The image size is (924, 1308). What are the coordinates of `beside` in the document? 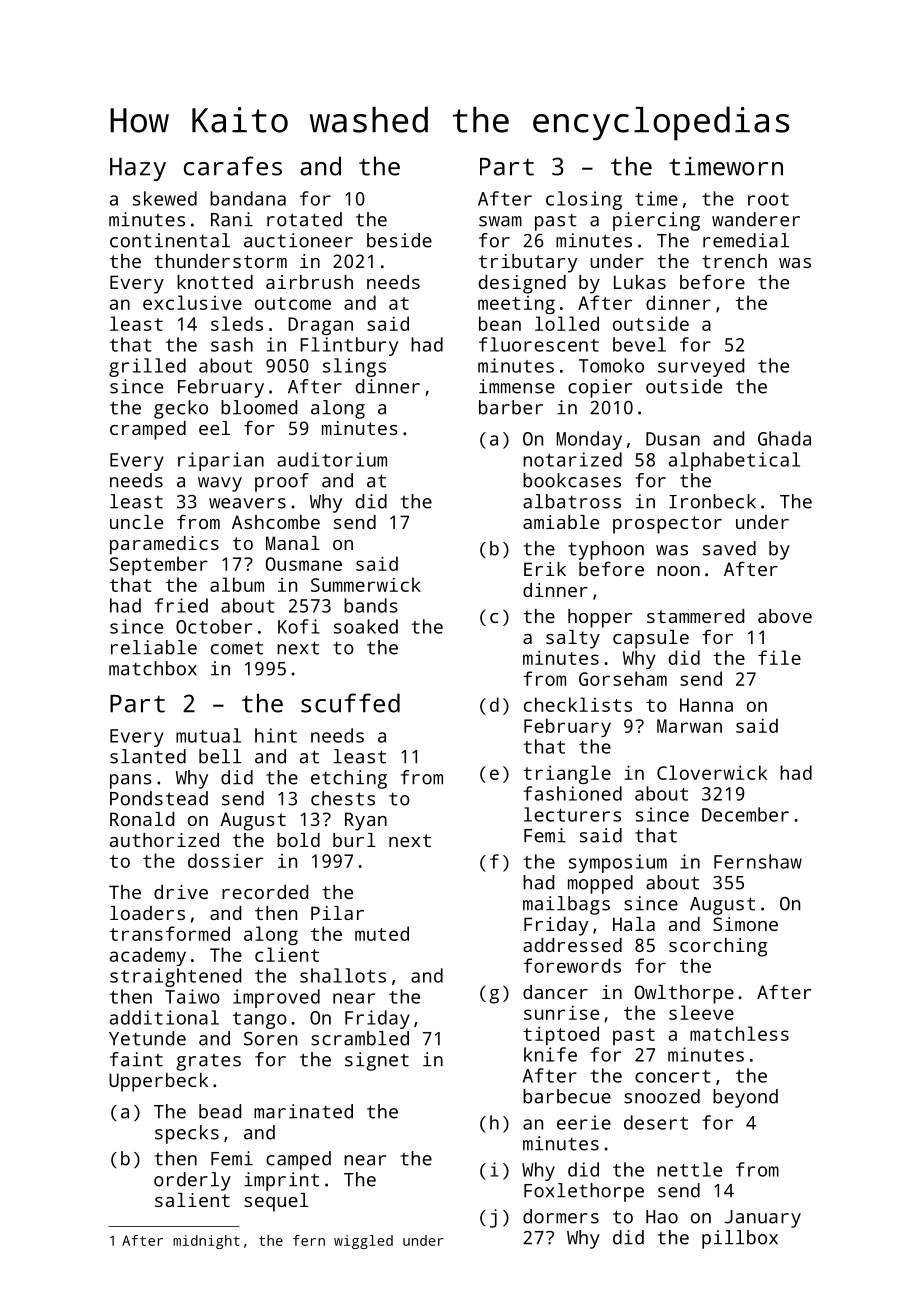 It's located at (399, 240).
